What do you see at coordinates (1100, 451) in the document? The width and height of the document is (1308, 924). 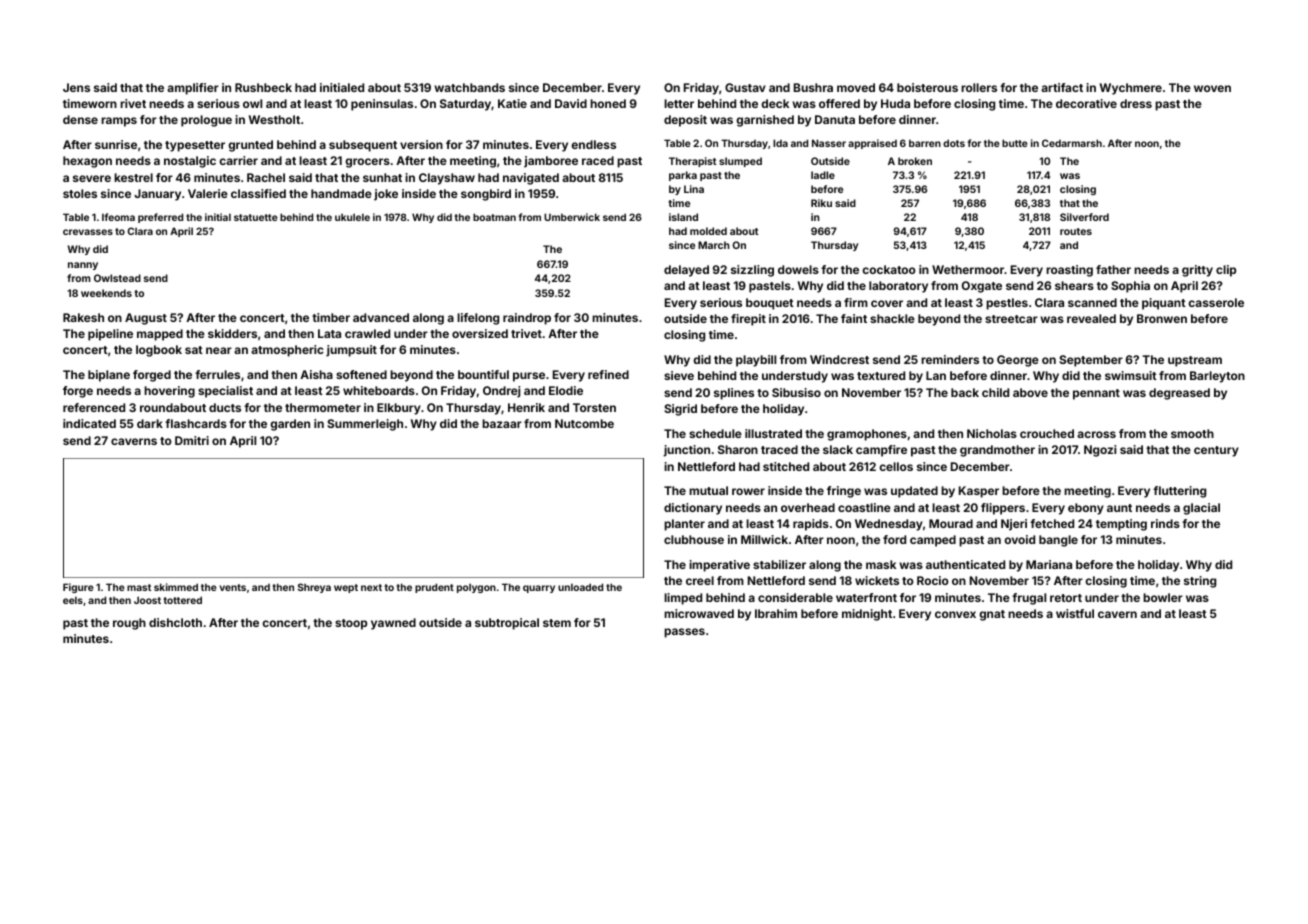 I see `Ngozi` at bounding box center [1100, 451].
